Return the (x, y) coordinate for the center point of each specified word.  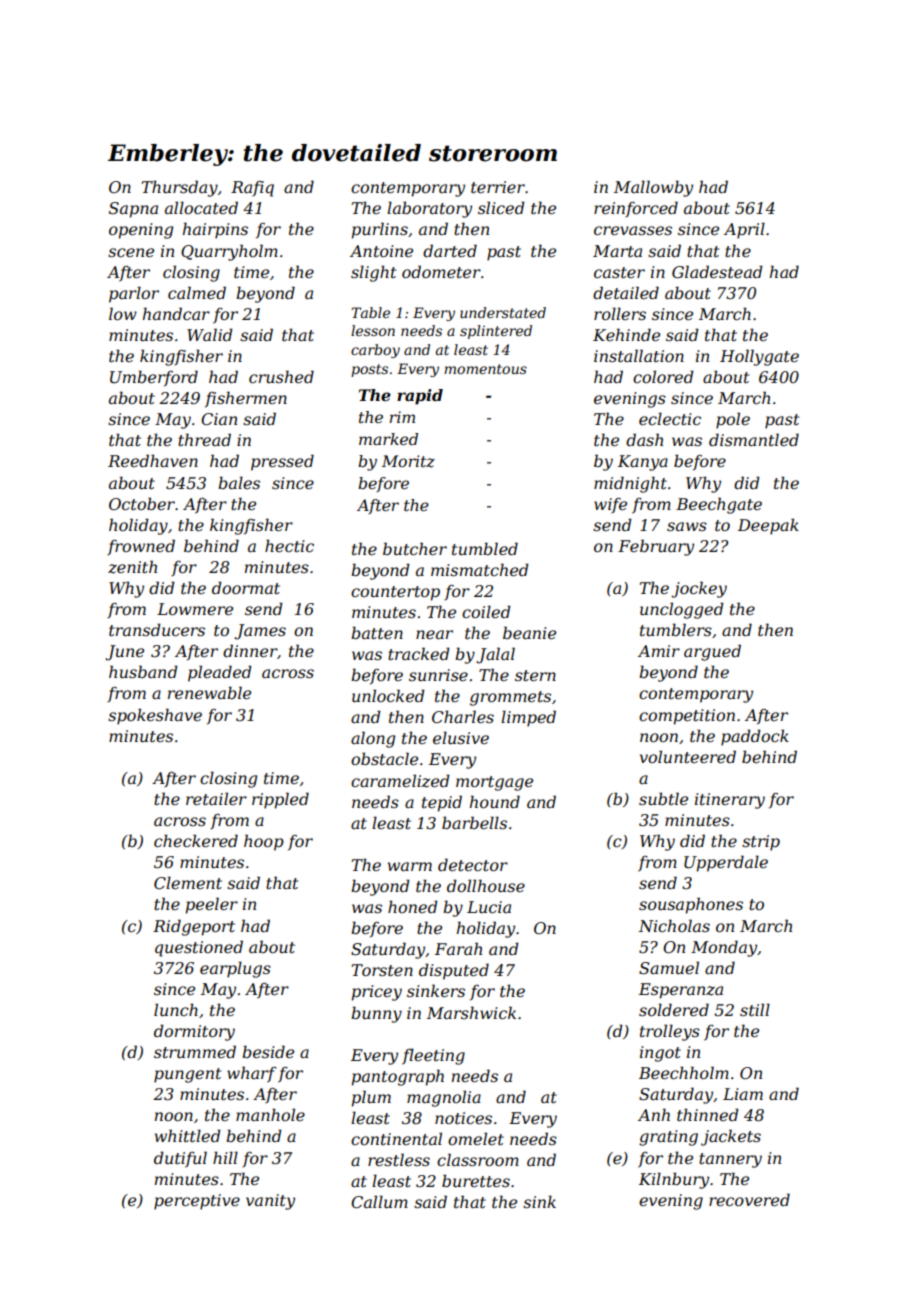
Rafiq (252, 189)
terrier (498, 187)
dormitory (194, 1032)
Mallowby (653, 188)
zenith (132, 567)
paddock (755, 737)
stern (535, 675)
